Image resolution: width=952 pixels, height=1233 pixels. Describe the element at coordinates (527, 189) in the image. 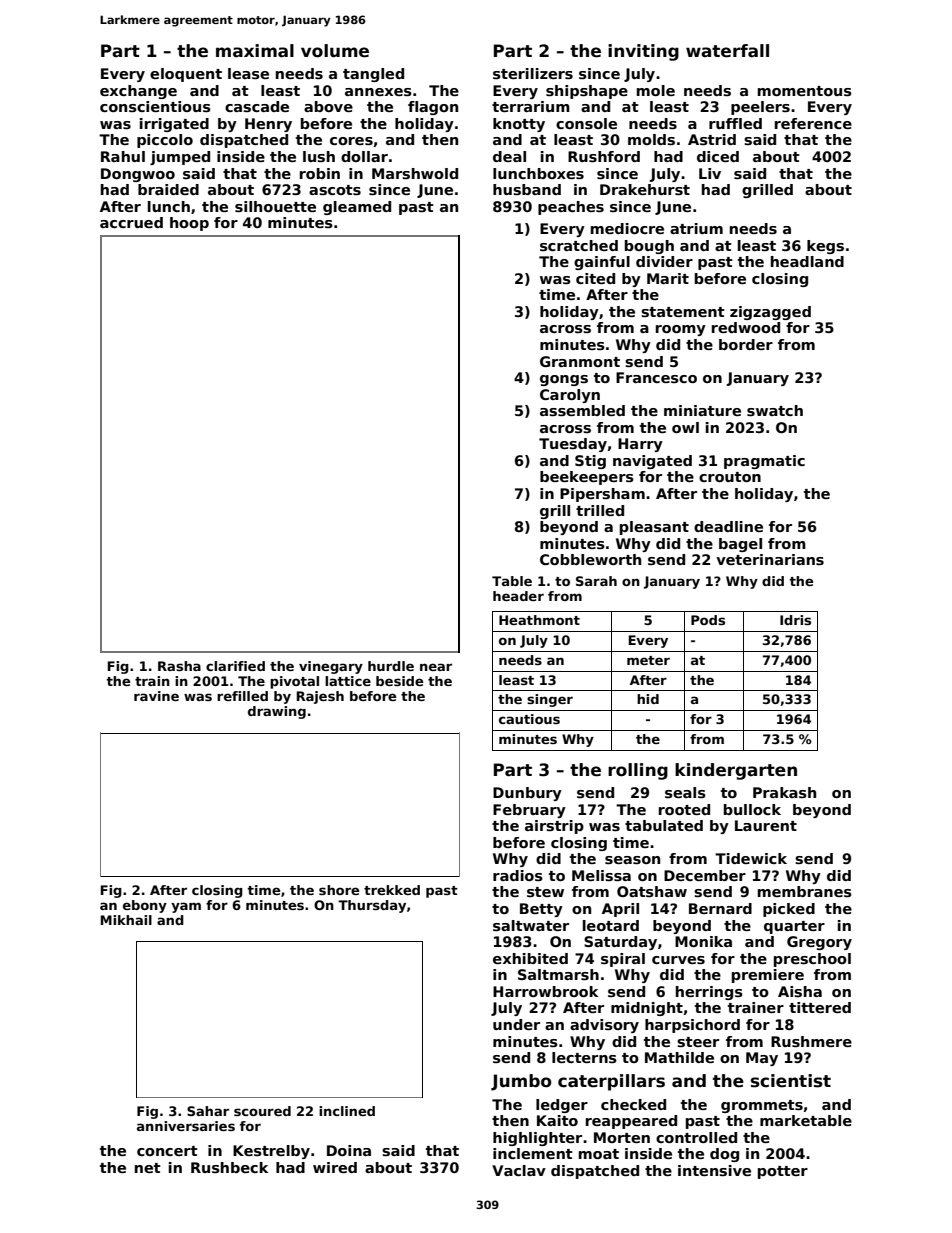

I see `husband` at that location.
